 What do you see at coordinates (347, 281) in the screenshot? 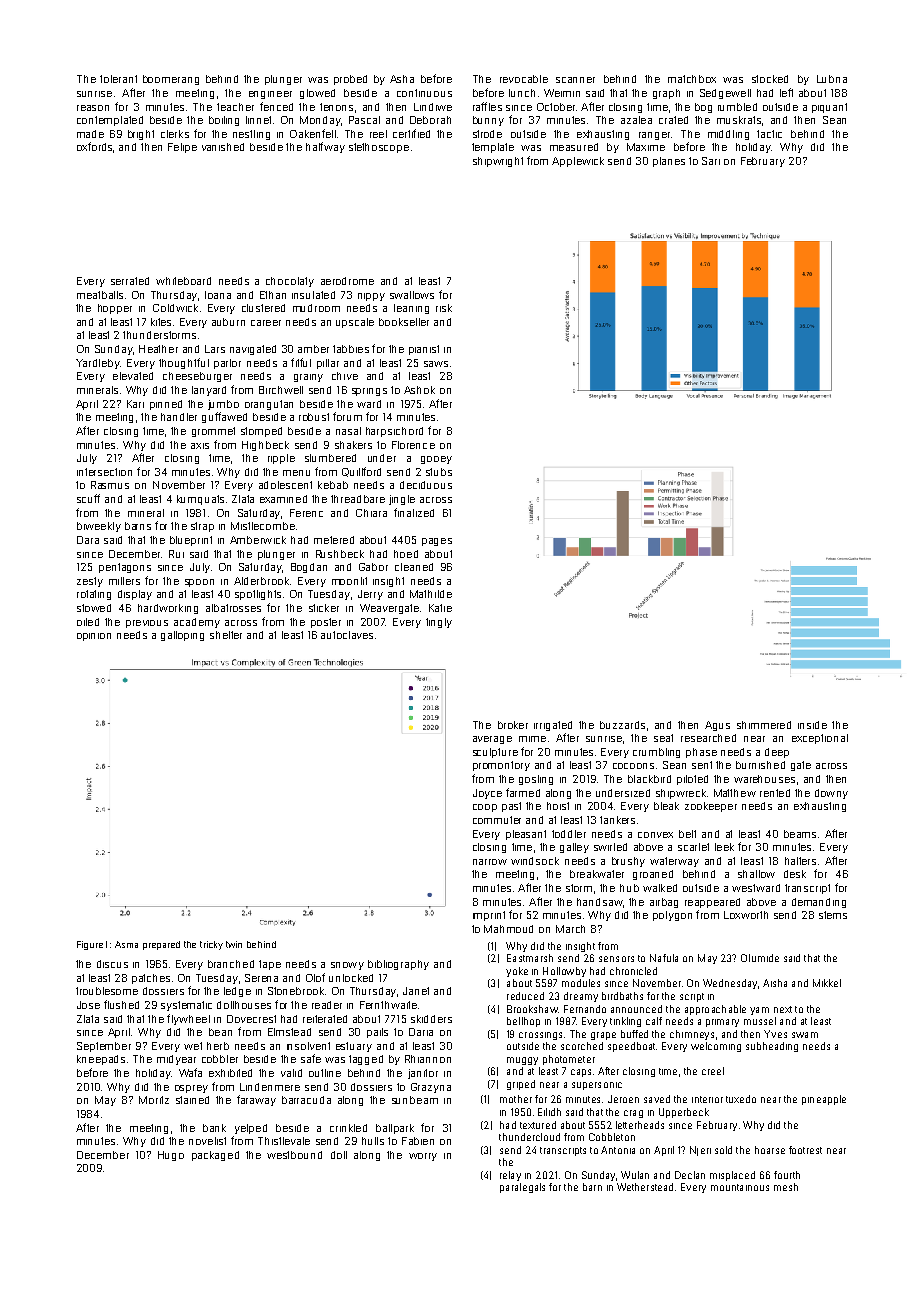
I see `aerodrome` at bounding box center [347, 281].
